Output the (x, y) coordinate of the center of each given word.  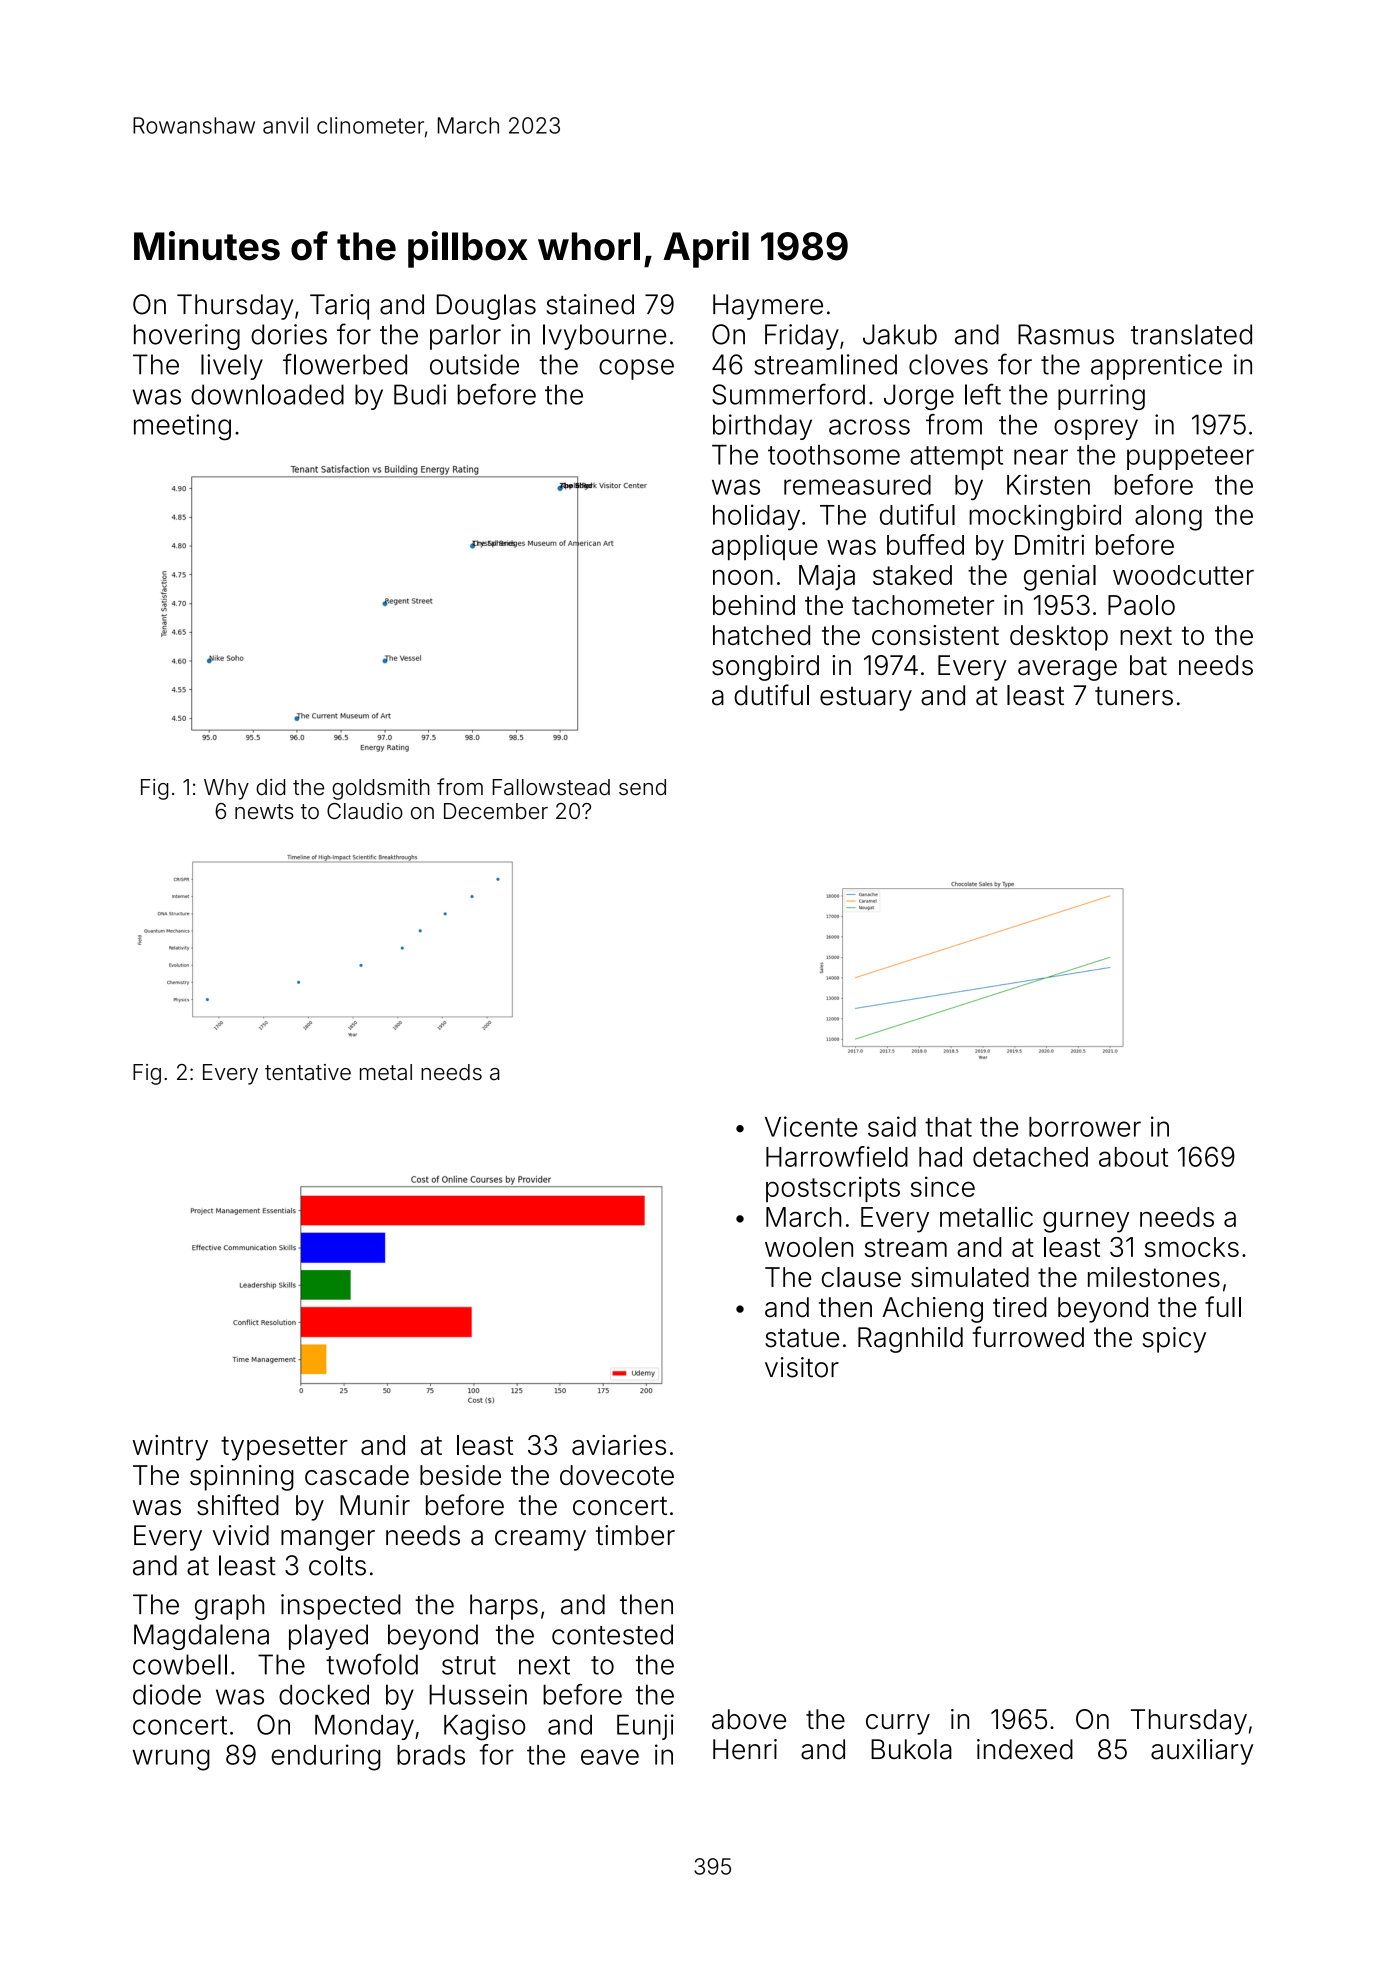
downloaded (267, 394)
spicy (1174, 1340)
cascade (357, 1475)
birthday (762, 427)
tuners (1134, 696)
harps (504, 1607)
